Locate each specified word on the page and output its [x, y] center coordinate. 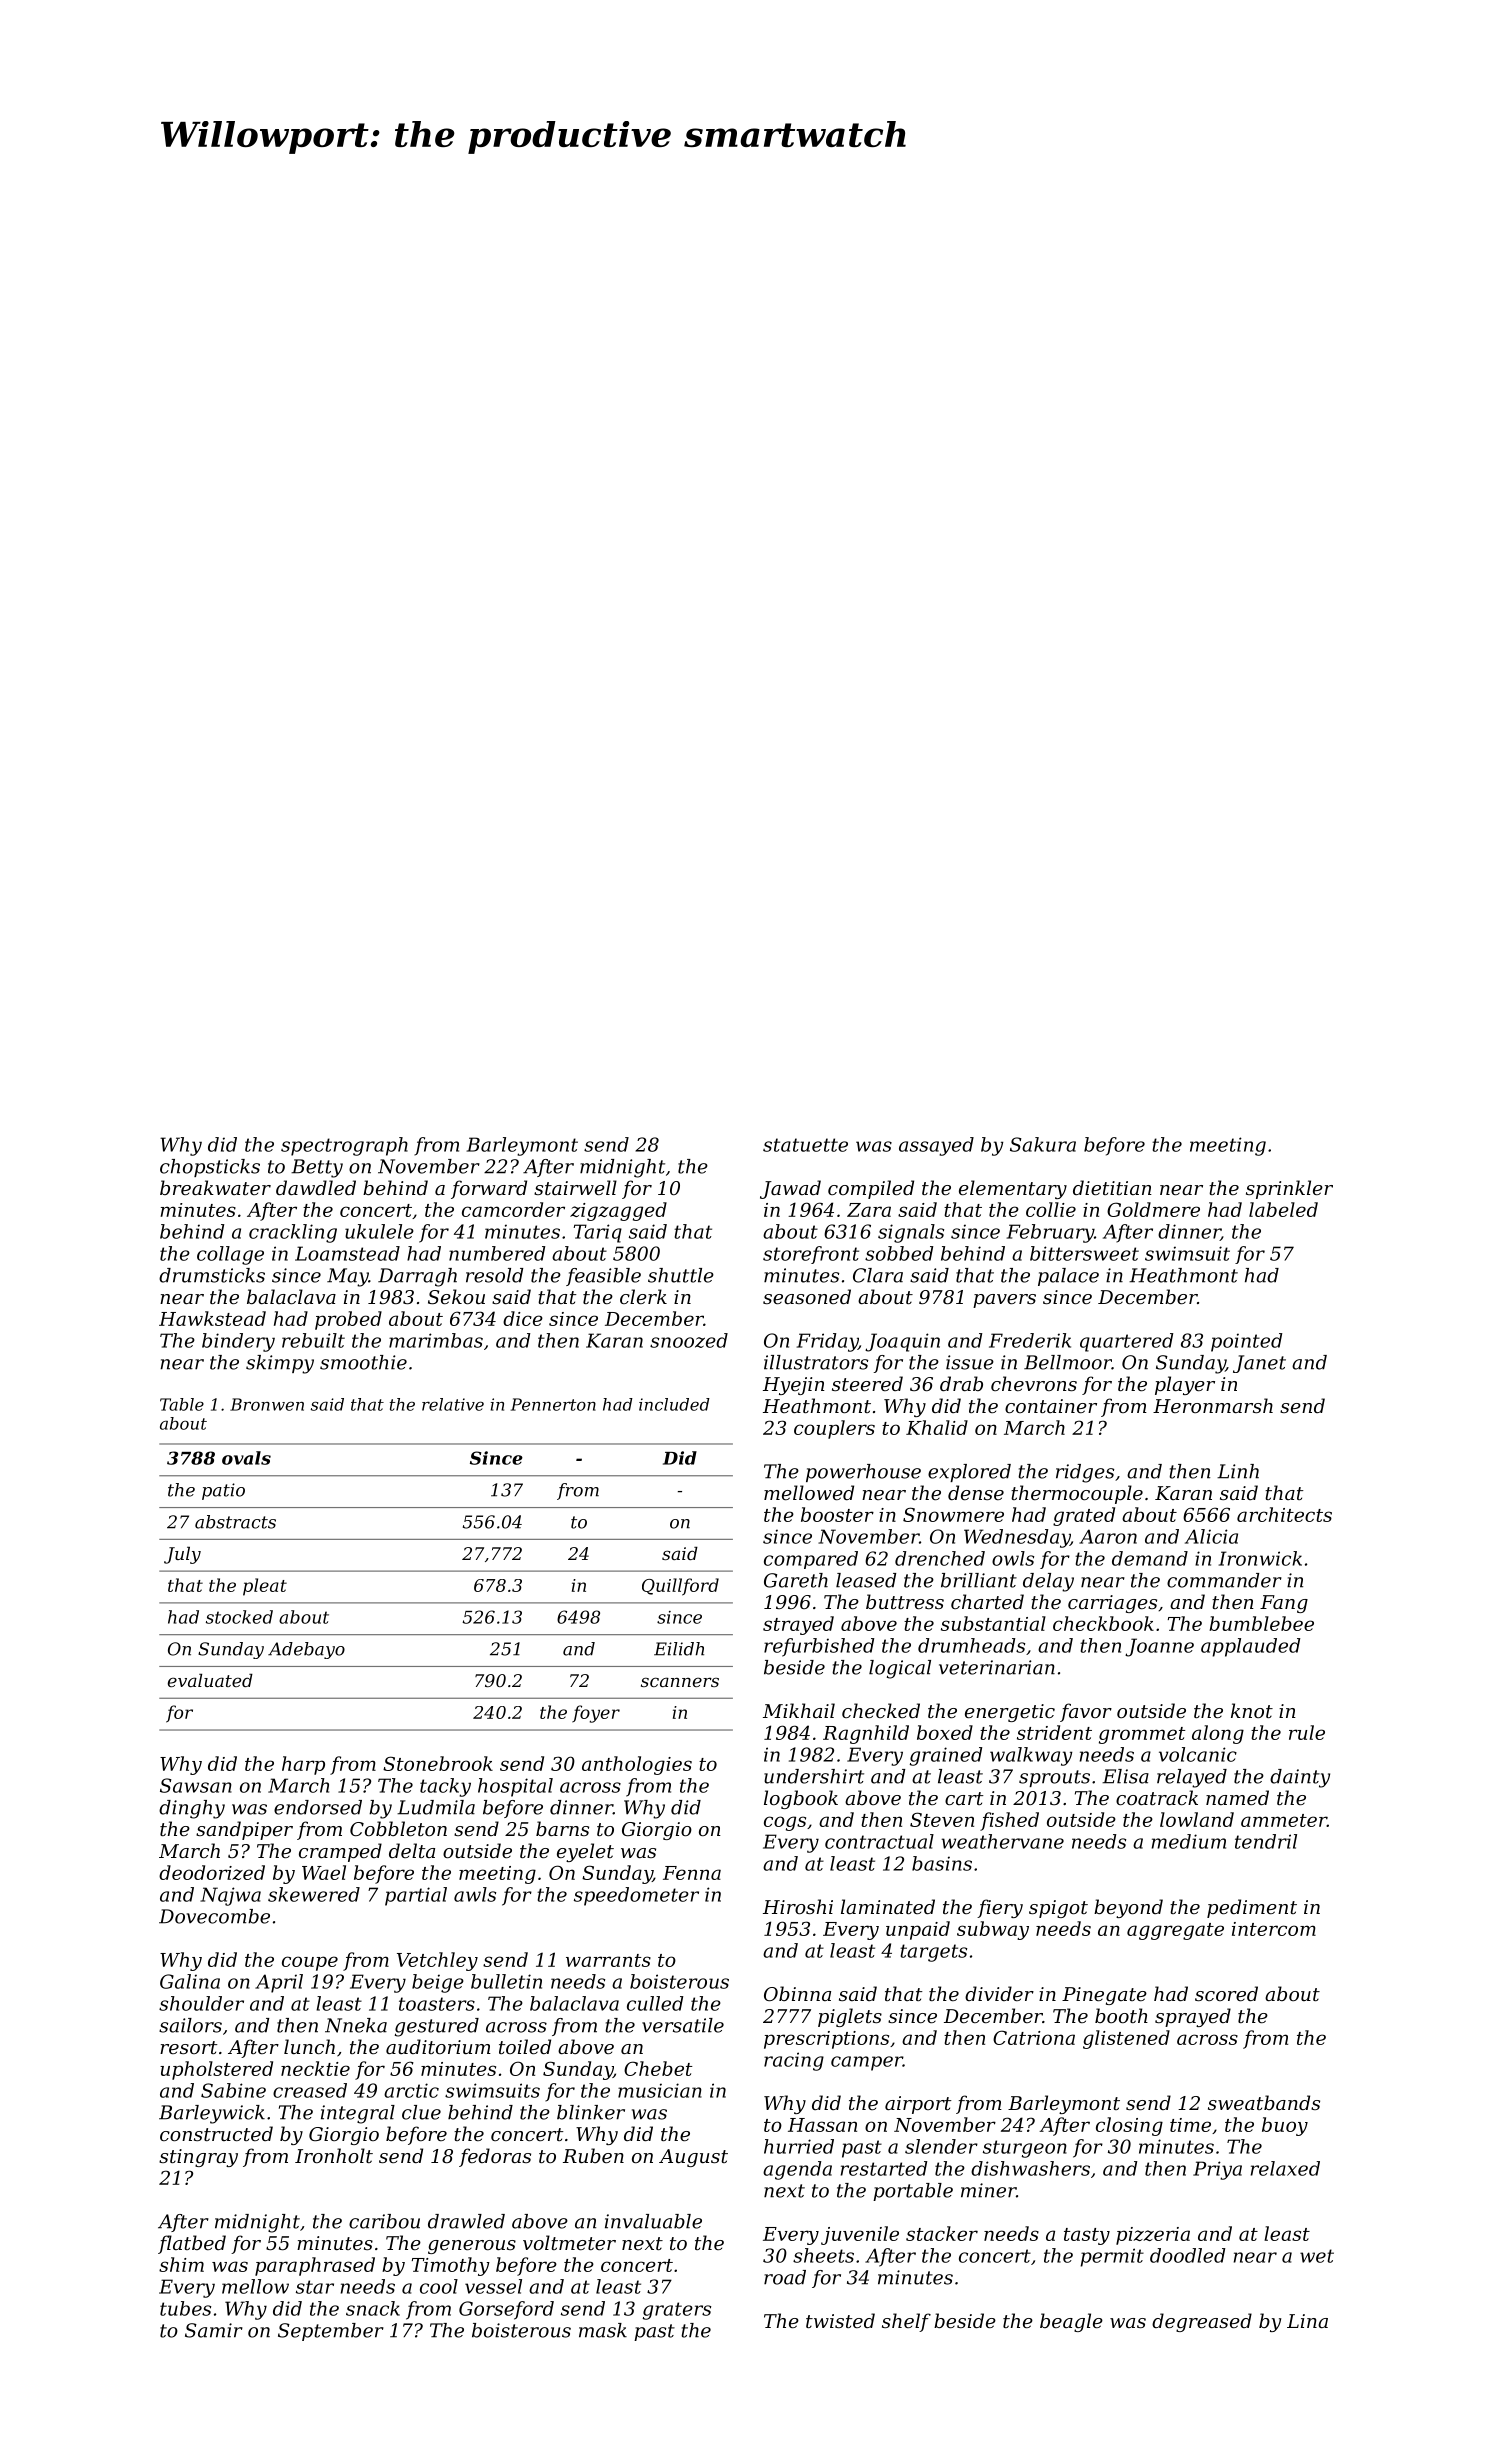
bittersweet [1084, 1253]
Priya [1217, 2170]
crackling [293, 1233]
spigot [1058, 1909]
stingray [198, 2158]
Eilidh [679, 1649]
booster [837, 1514]
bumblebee [1261, 1623]
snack [373, 2308]
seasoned [807, 1296]
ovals [246, 1458]
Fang [1284, 1604]
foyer [596, 1714]
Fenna [692, 1873]
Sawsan [196, 1785]
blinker [591, 2112]
